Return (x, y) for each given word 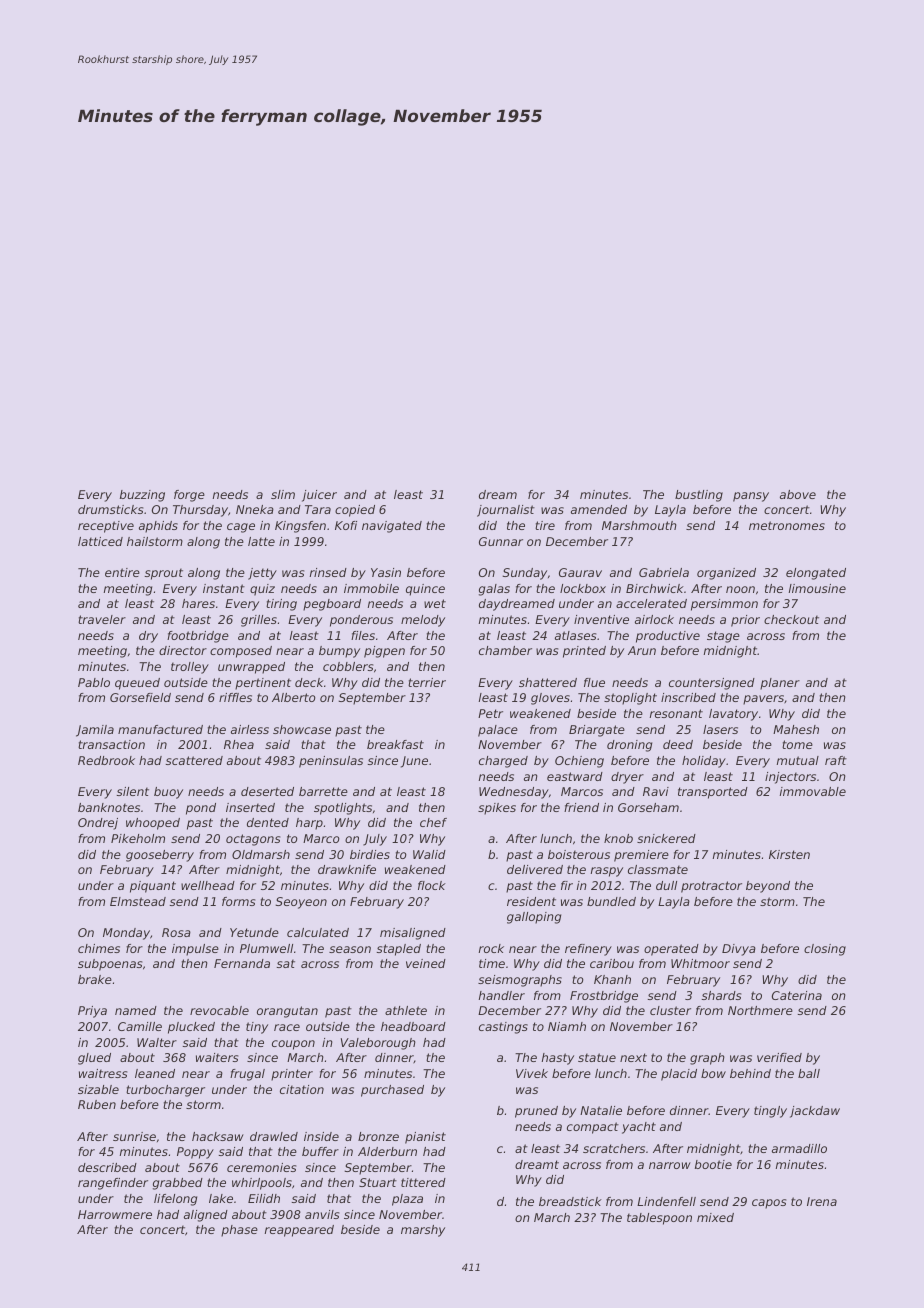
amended (599, 509)
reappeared (299, 1231)
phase (239, 1231)
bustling (699, 496)
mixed (715, 1217)
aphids (158, 527)
